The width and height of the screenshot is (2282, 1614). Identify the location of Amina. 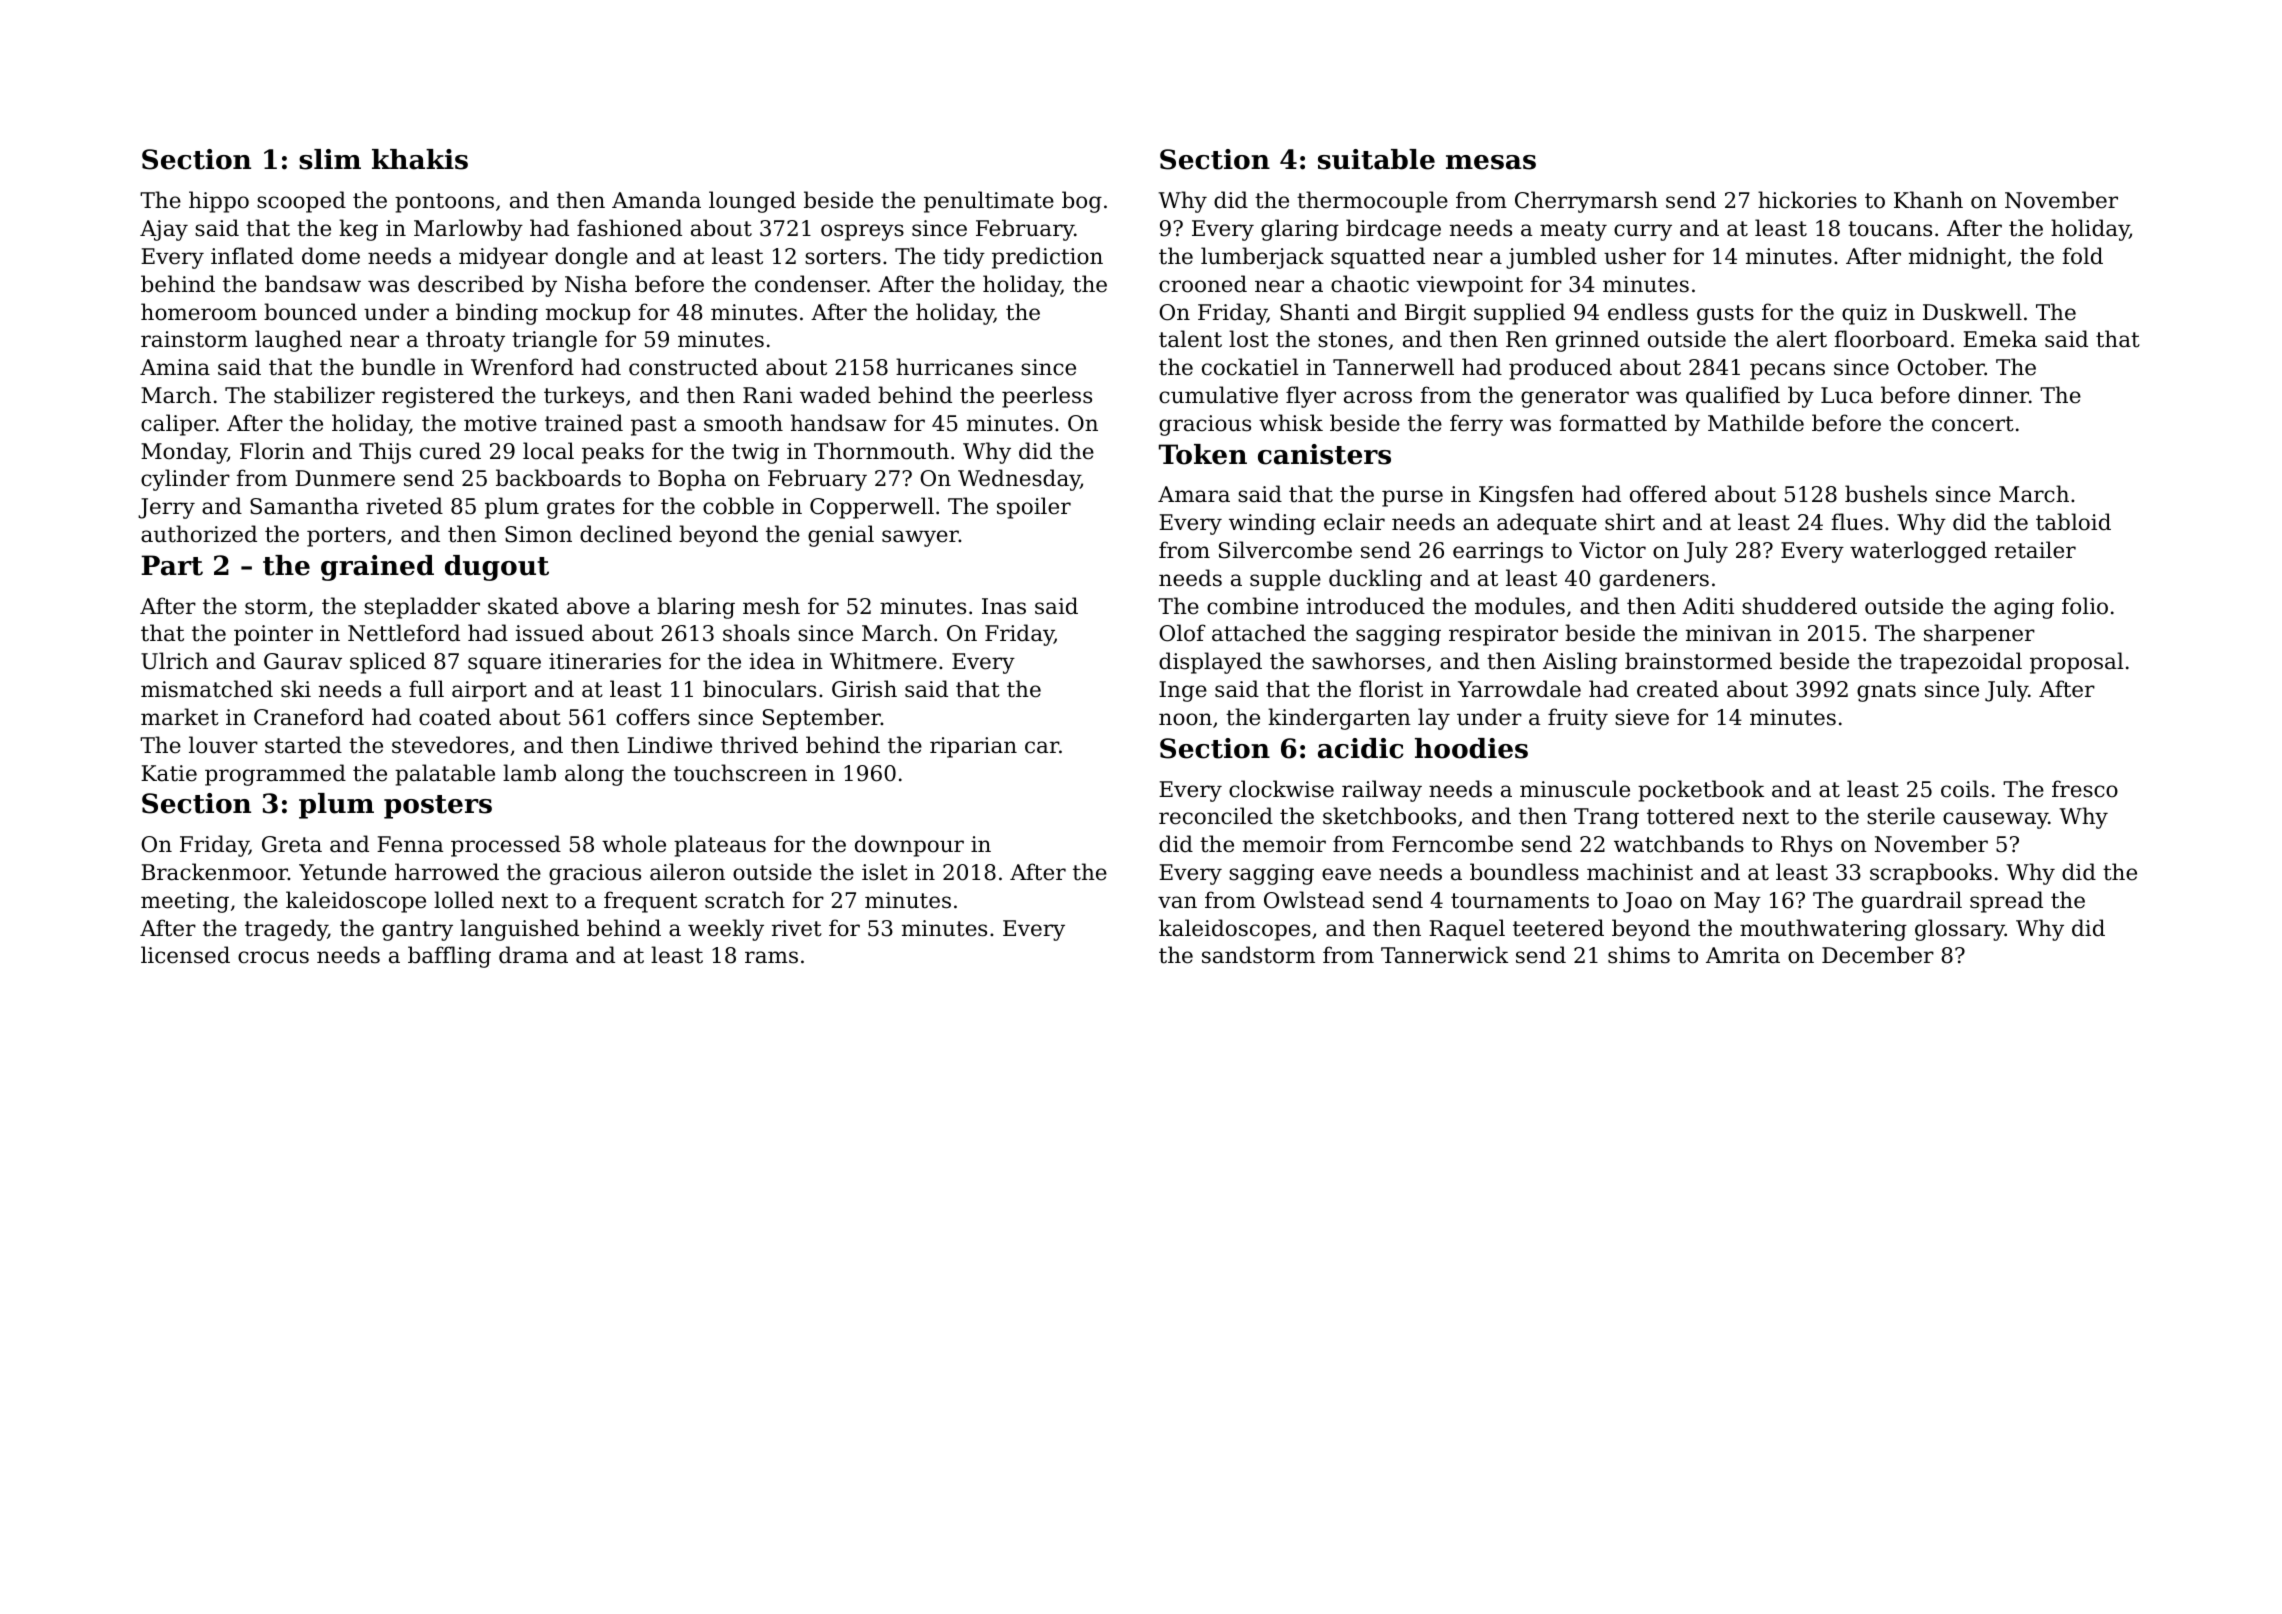
(175, 367).
